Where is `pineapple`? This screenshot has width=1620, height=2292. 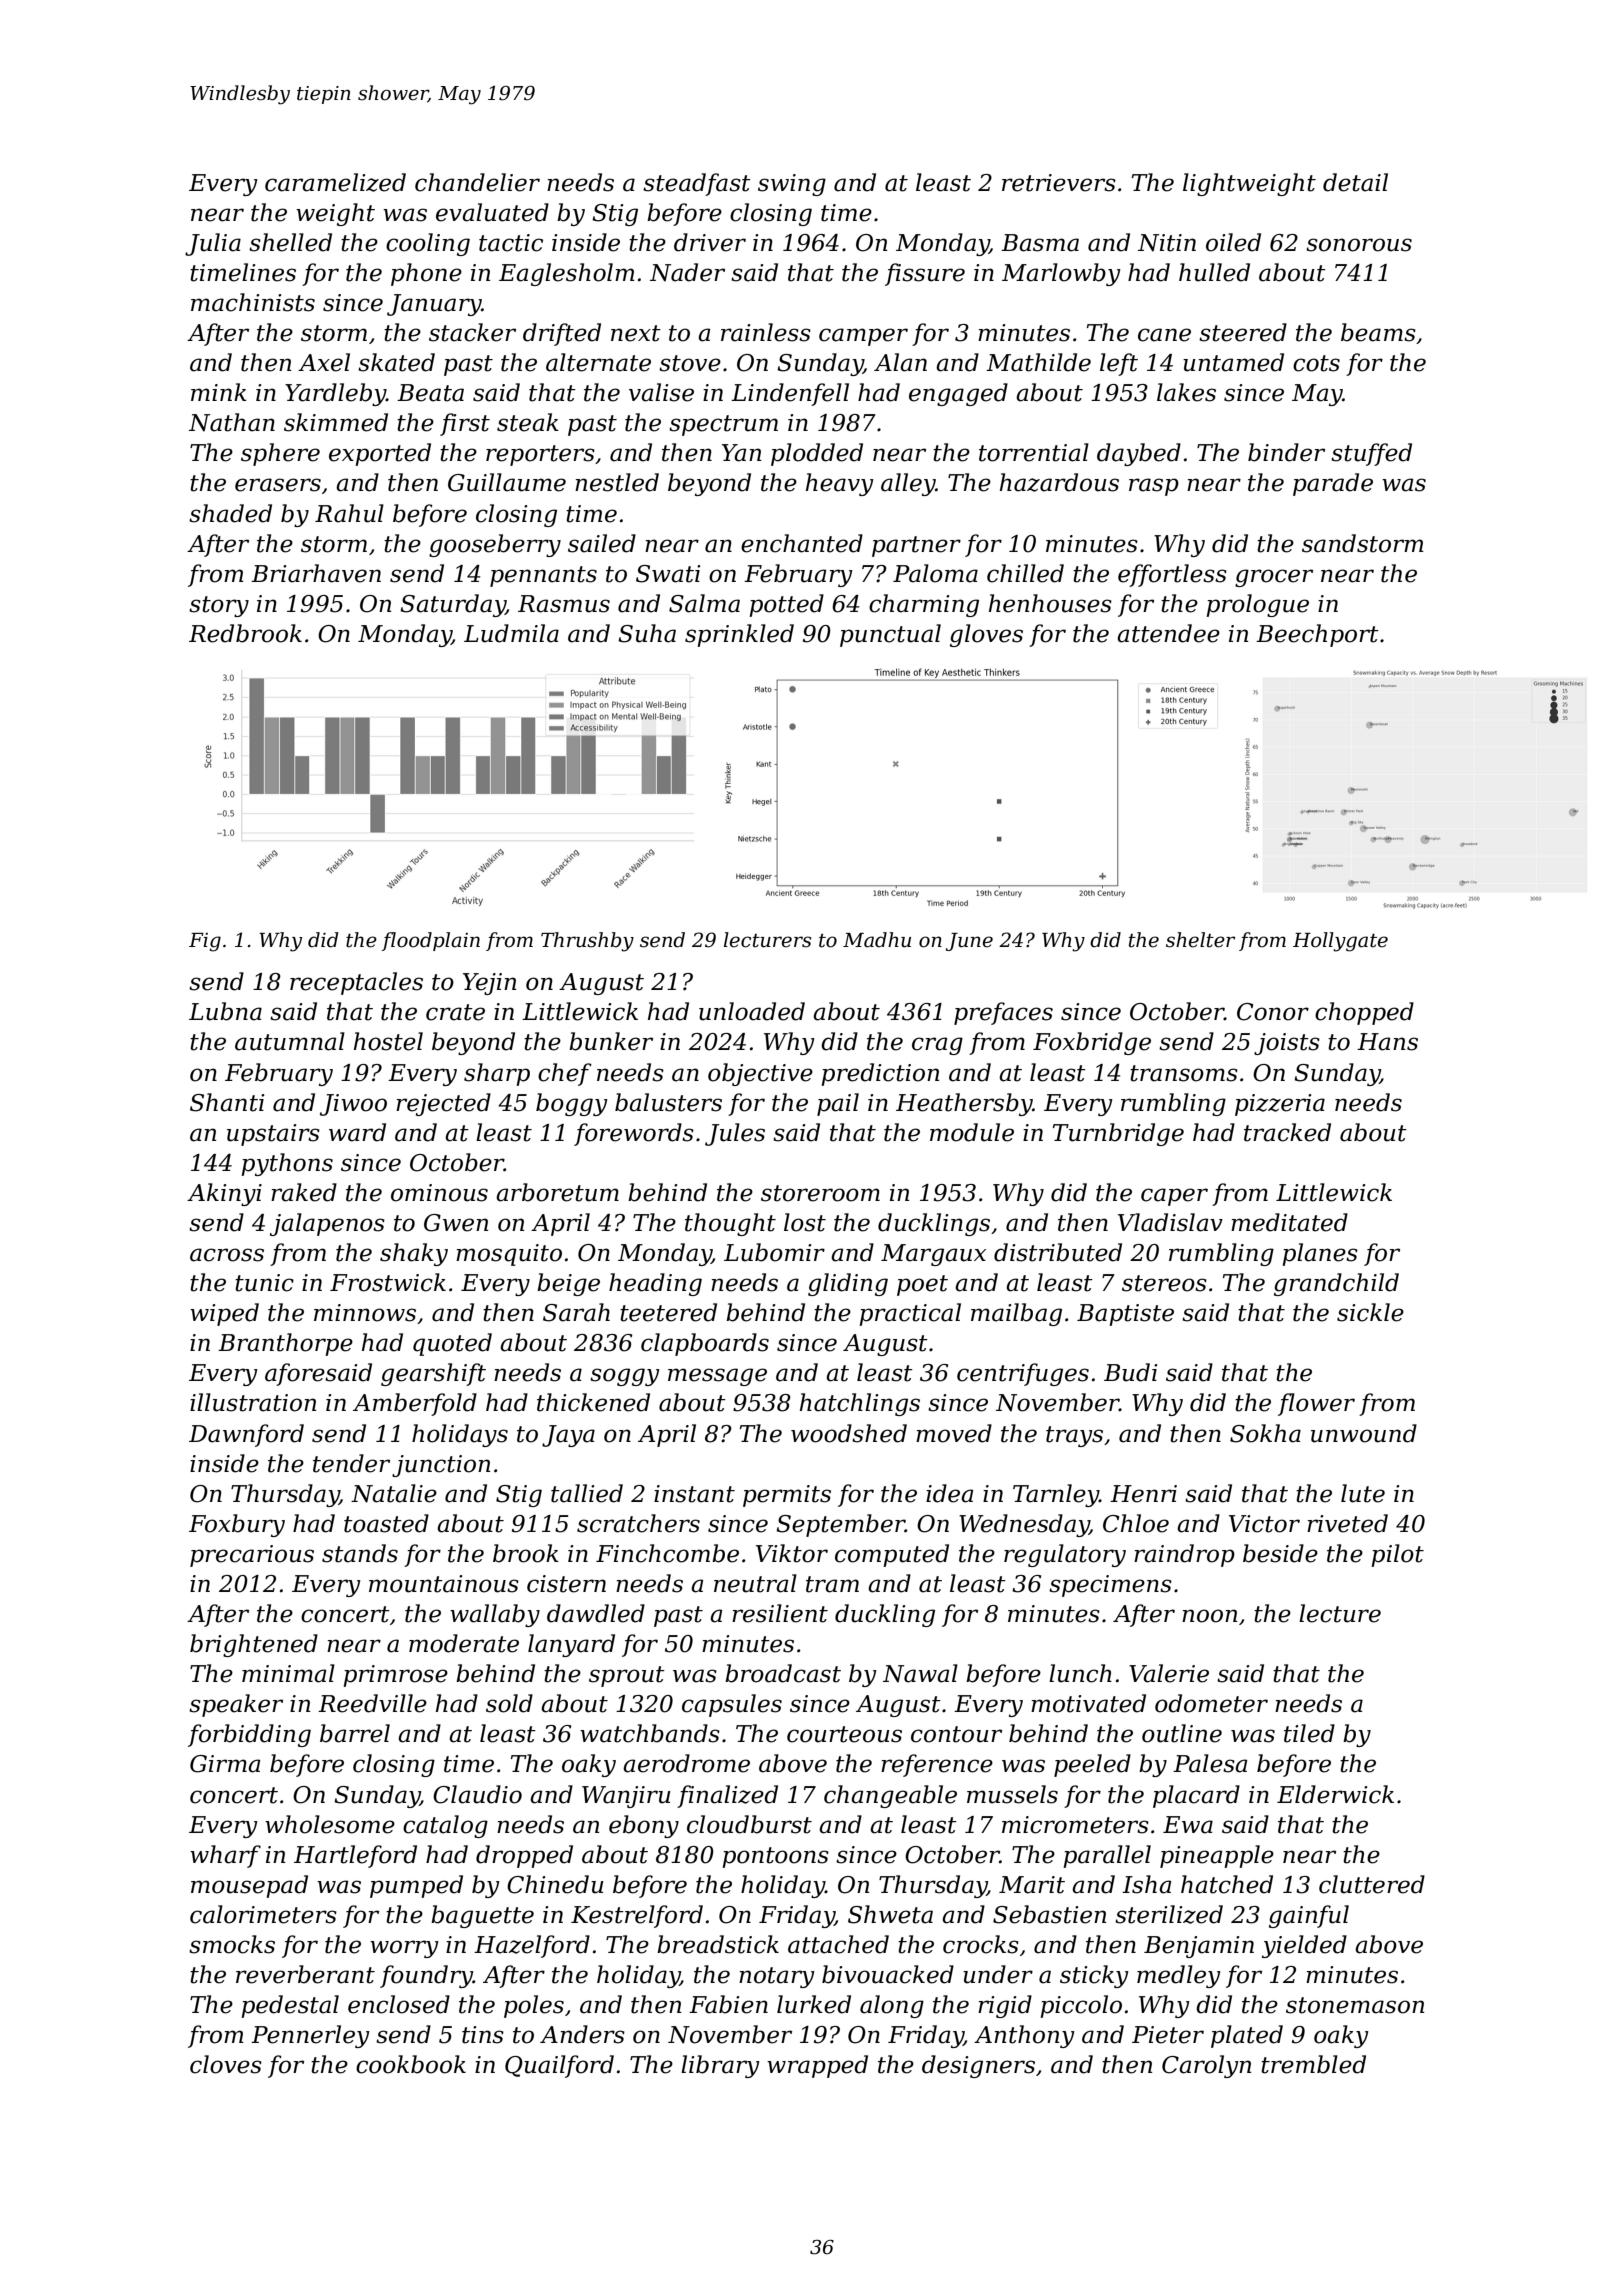 pineapple is located at coordinates (1217, 1856).
